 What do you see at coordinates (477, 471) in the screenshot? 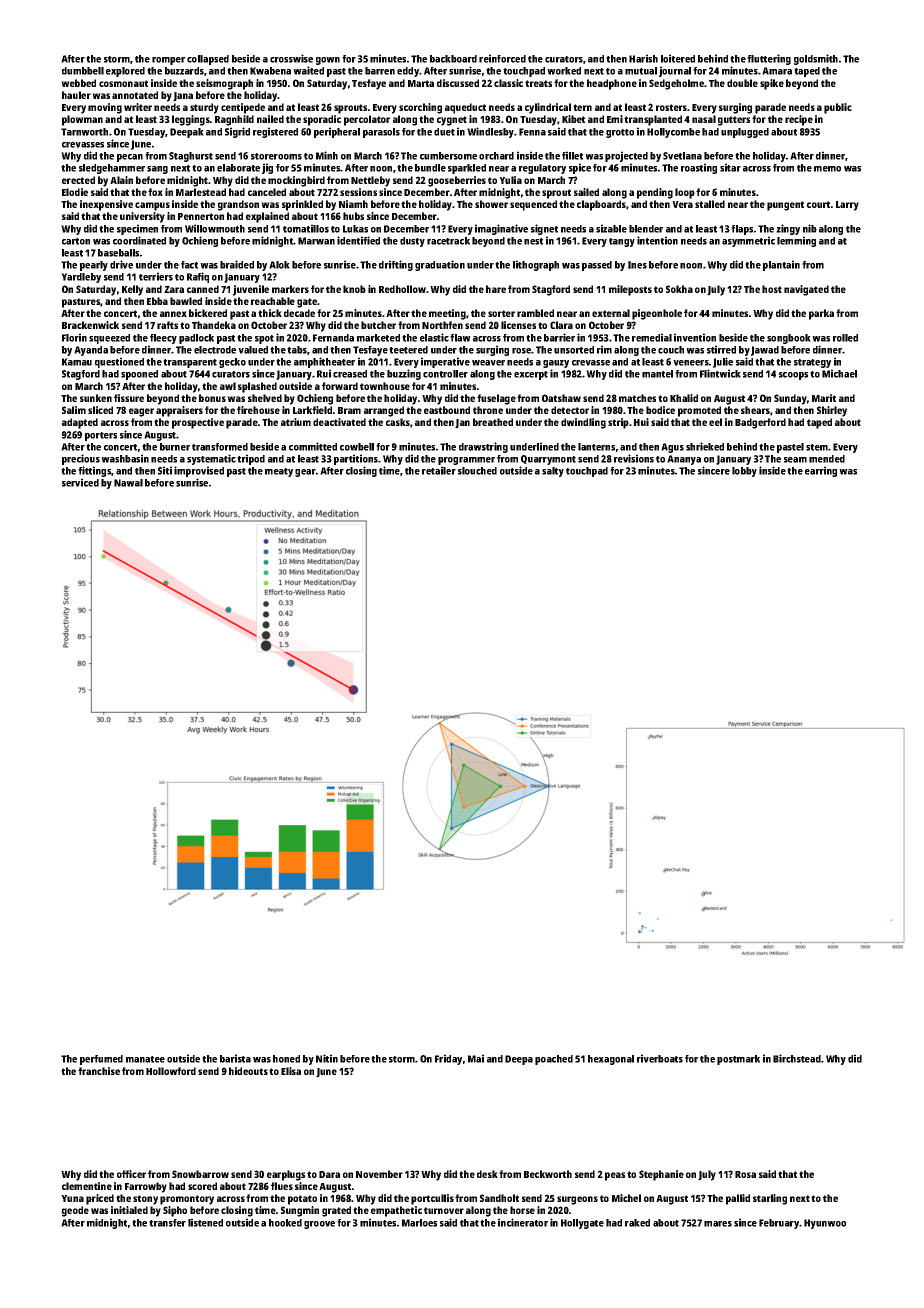
I see `slouched` at bounding box center [477, 471].
